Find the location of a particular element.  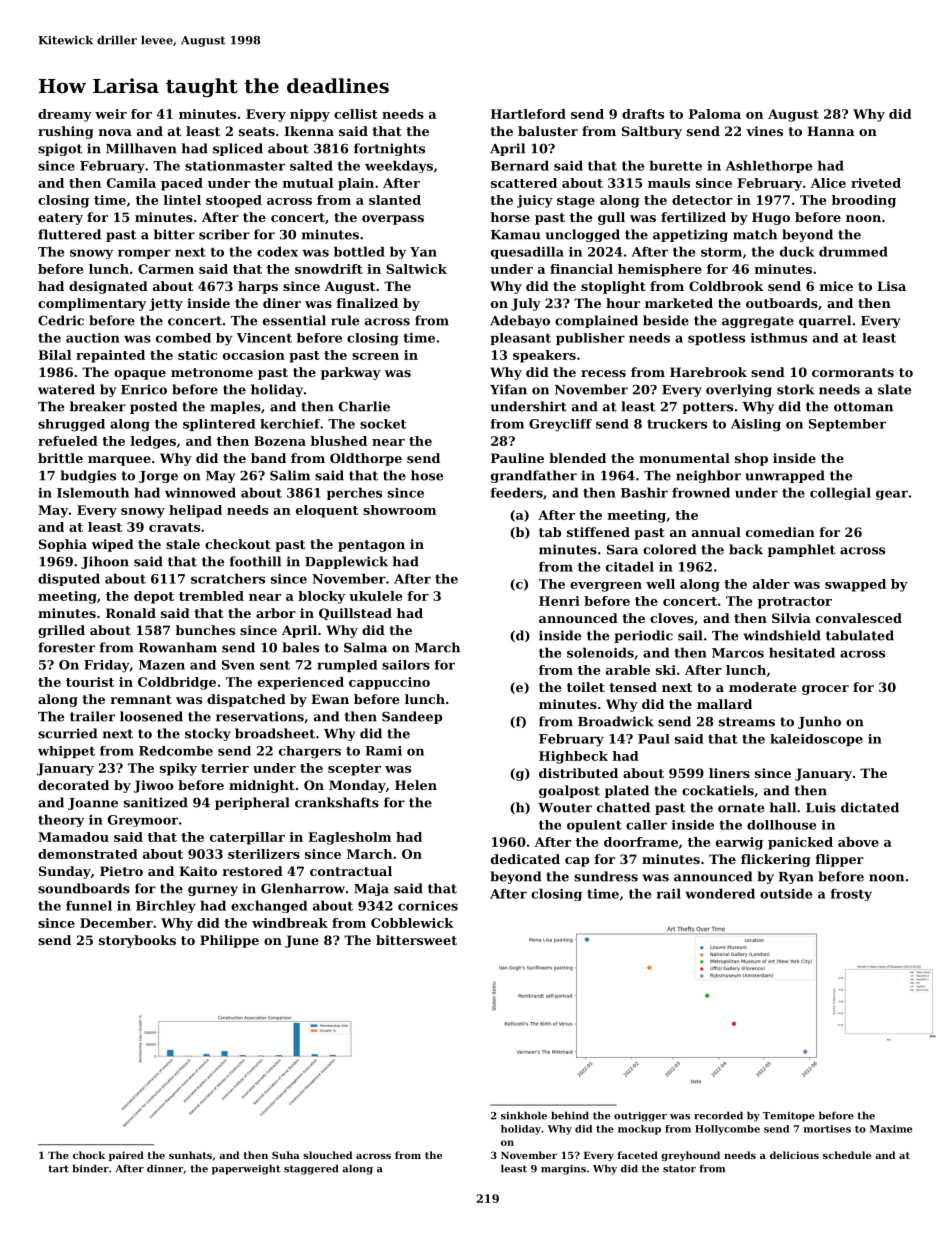

publisher is located at coordinates (590, 339).
